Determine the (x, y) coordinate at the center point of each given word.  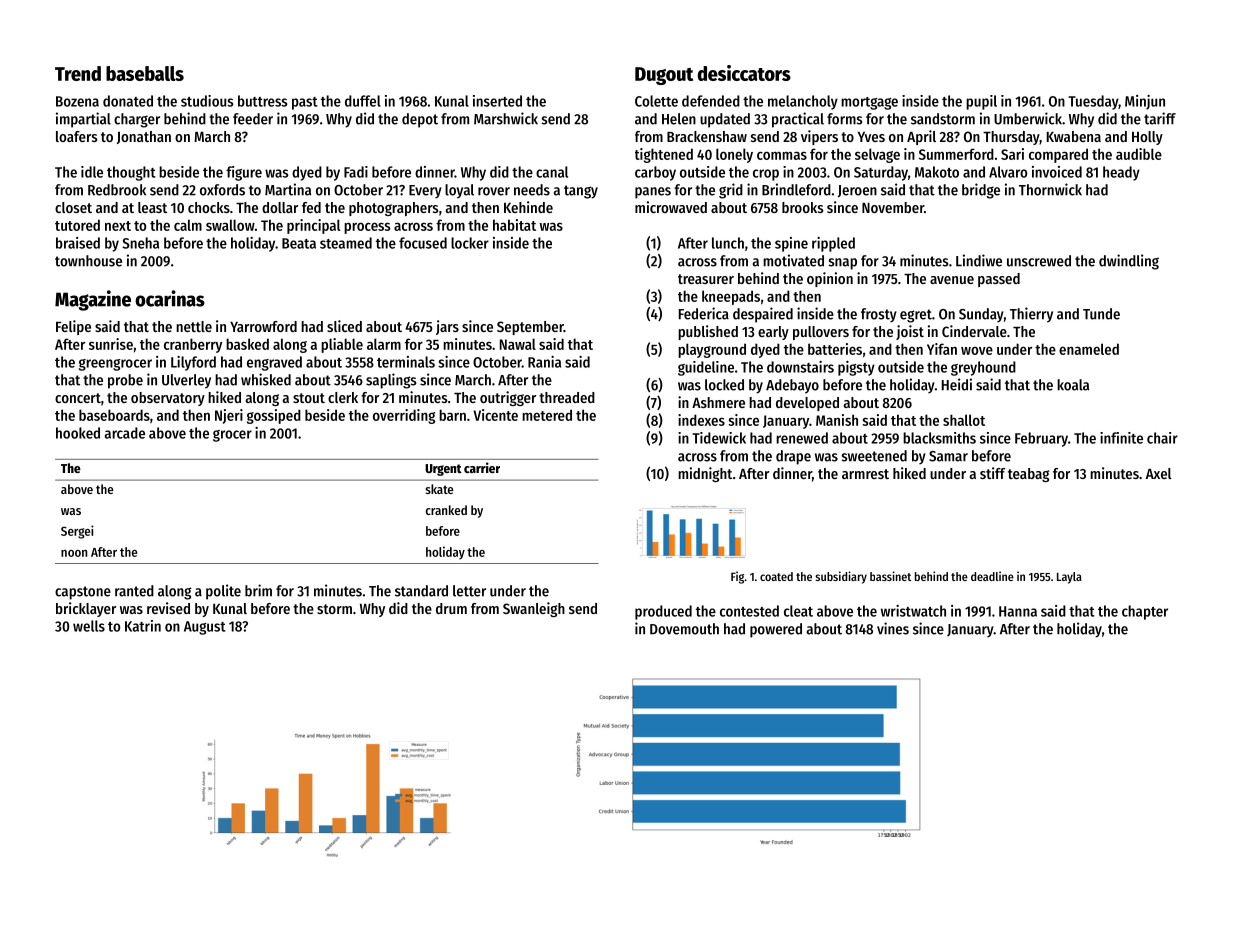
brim (258, 590)
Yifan (942, 349)
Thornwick (1050, 189)
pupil (981, 102)
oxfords (222, 190)
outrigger (508, 398)
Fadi (356, 172)
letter (469, 591)
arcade (124, 433)
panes (653, 193)
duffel (363, 101)
